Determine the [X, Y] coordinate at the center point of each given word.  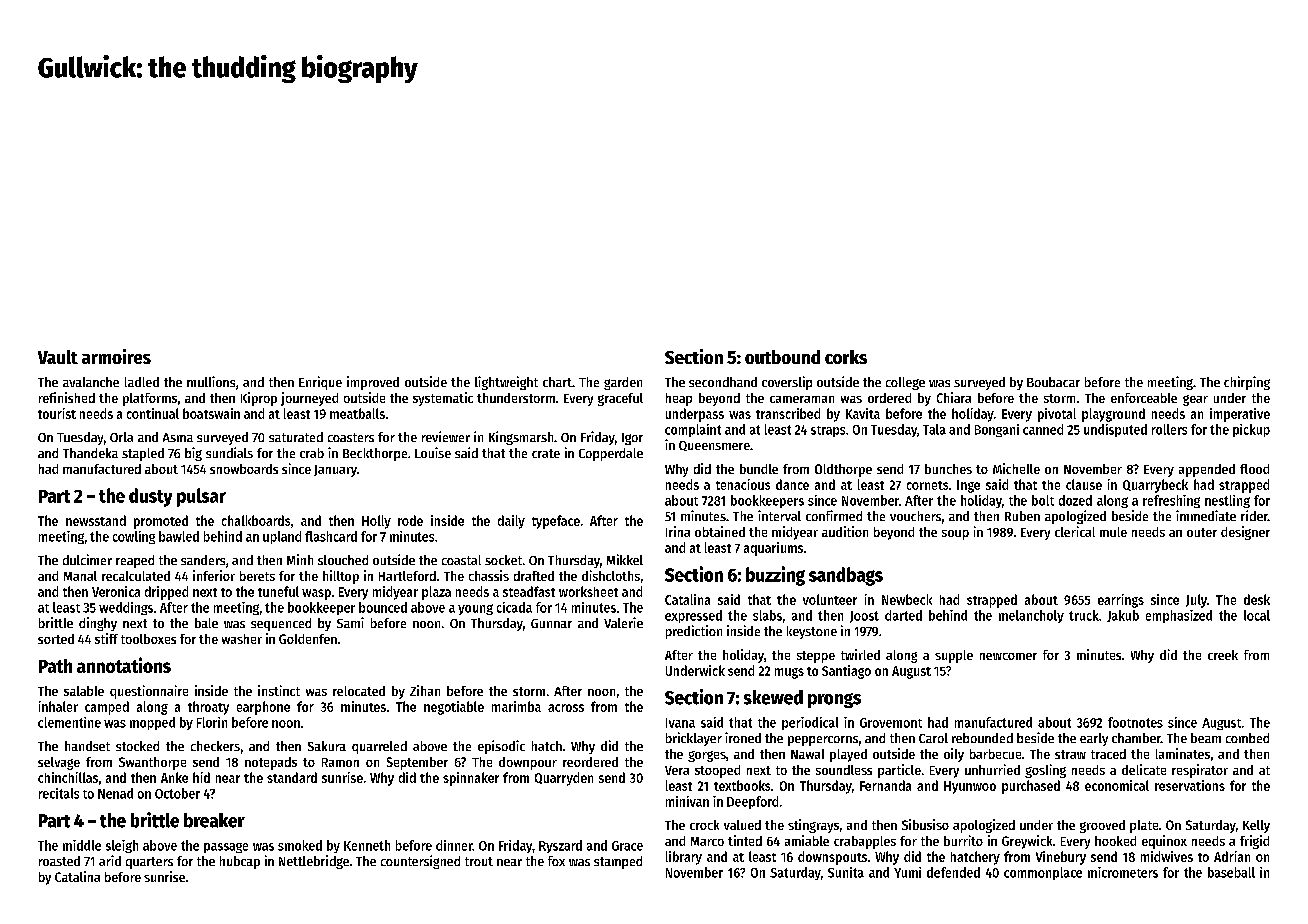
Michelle [1016, 468]
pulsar [201, 497]
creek [1223, 655]
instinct [279, 690]
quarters [149, 863]
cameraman [802, 399]
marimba [516, 706]
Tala [934, 429]
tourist [57, 413]
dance [792, 484]
